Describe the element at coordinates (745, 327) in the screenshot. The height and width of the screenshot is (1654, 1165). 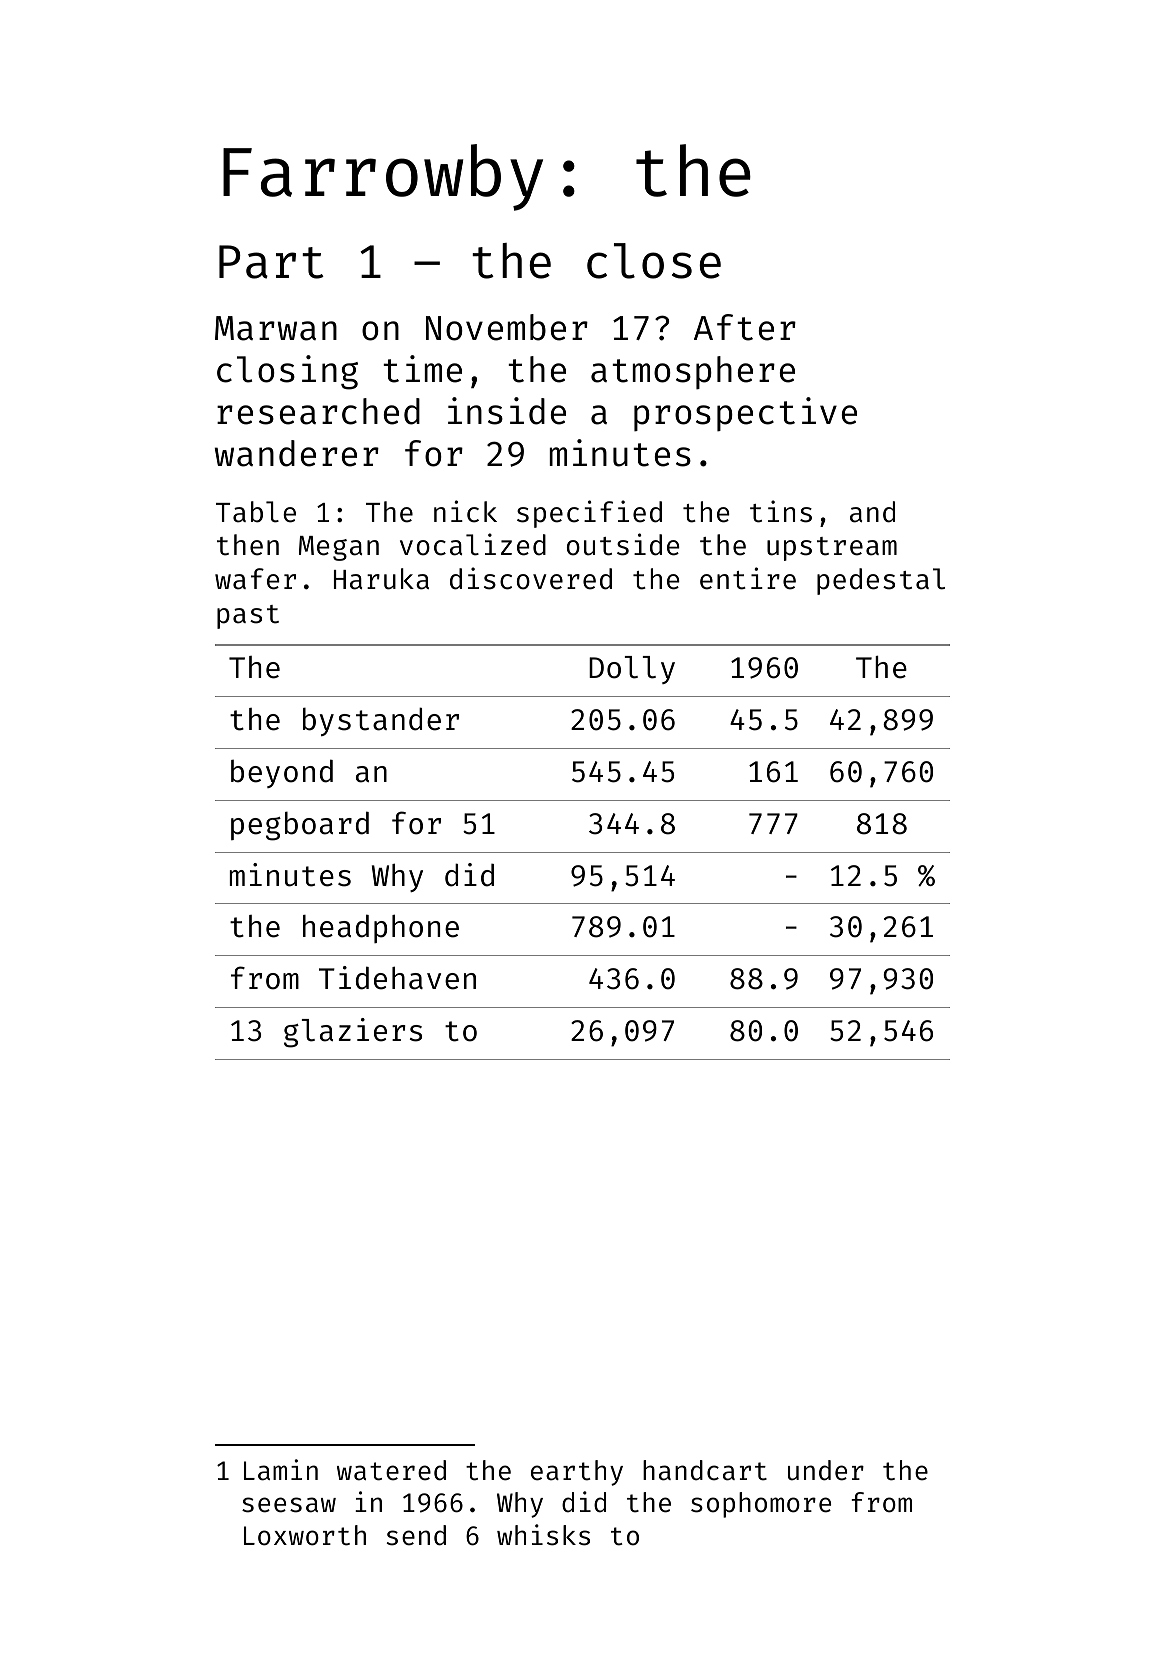
I see `After` at that location.
